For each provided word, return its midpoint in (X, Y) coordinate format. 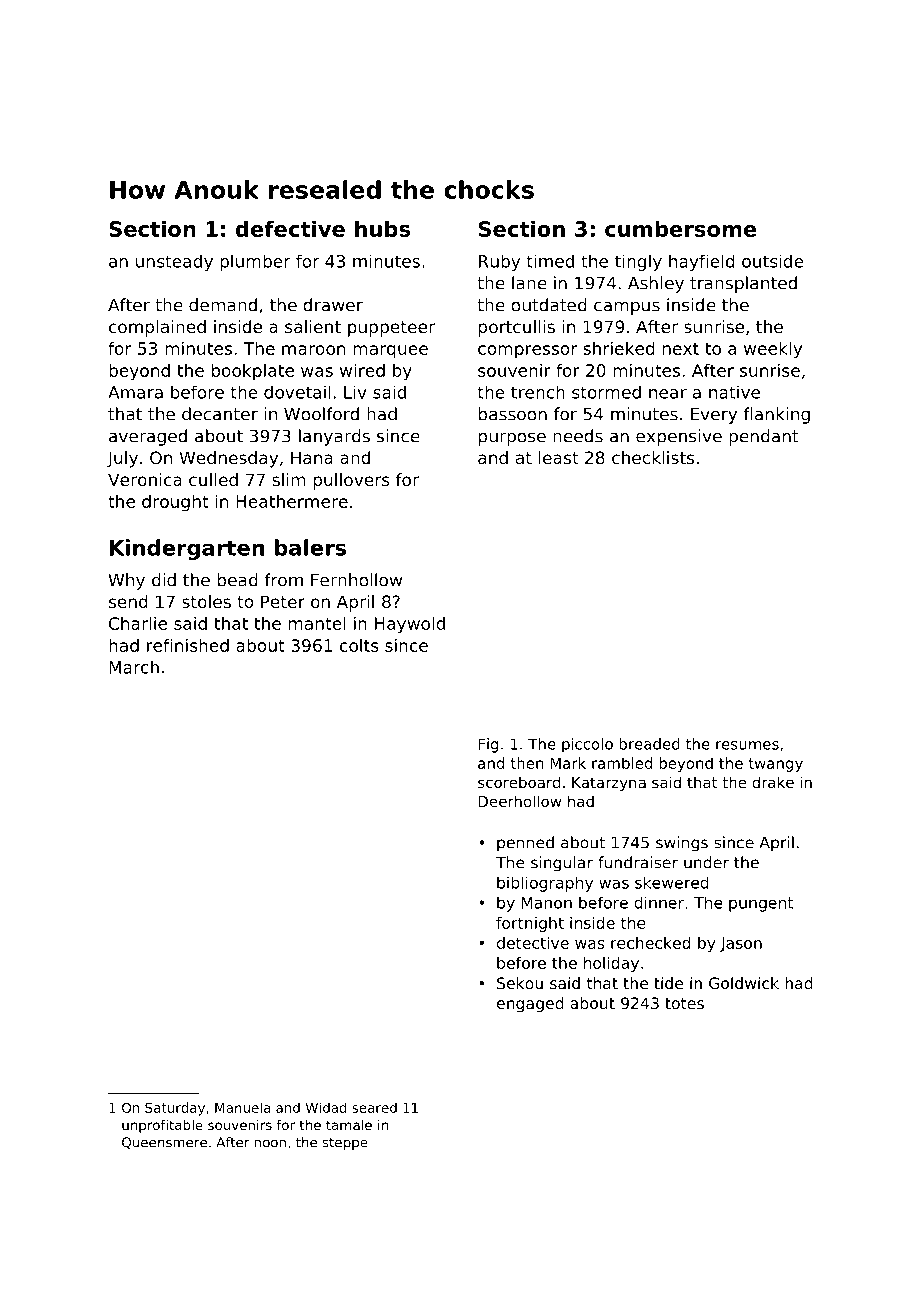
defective (290, 228)
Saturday (175, 1109)
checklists (653, 457)
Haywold (410, 625)
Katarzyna (609, 784)
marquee (390, 352)
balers (310, 547)
